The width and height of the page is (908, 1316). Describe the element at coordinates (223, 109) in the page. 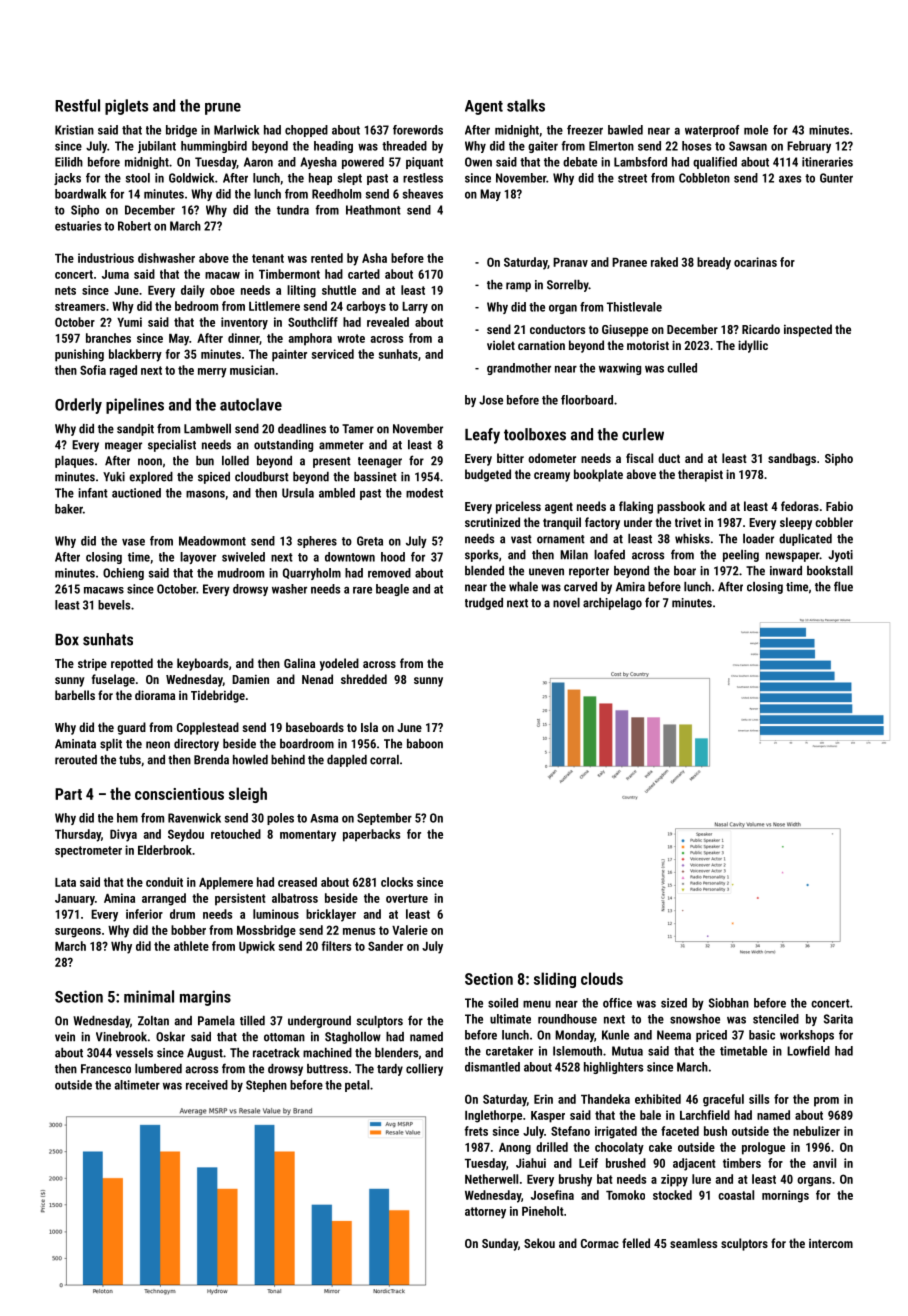

I see `prune` at that location.
